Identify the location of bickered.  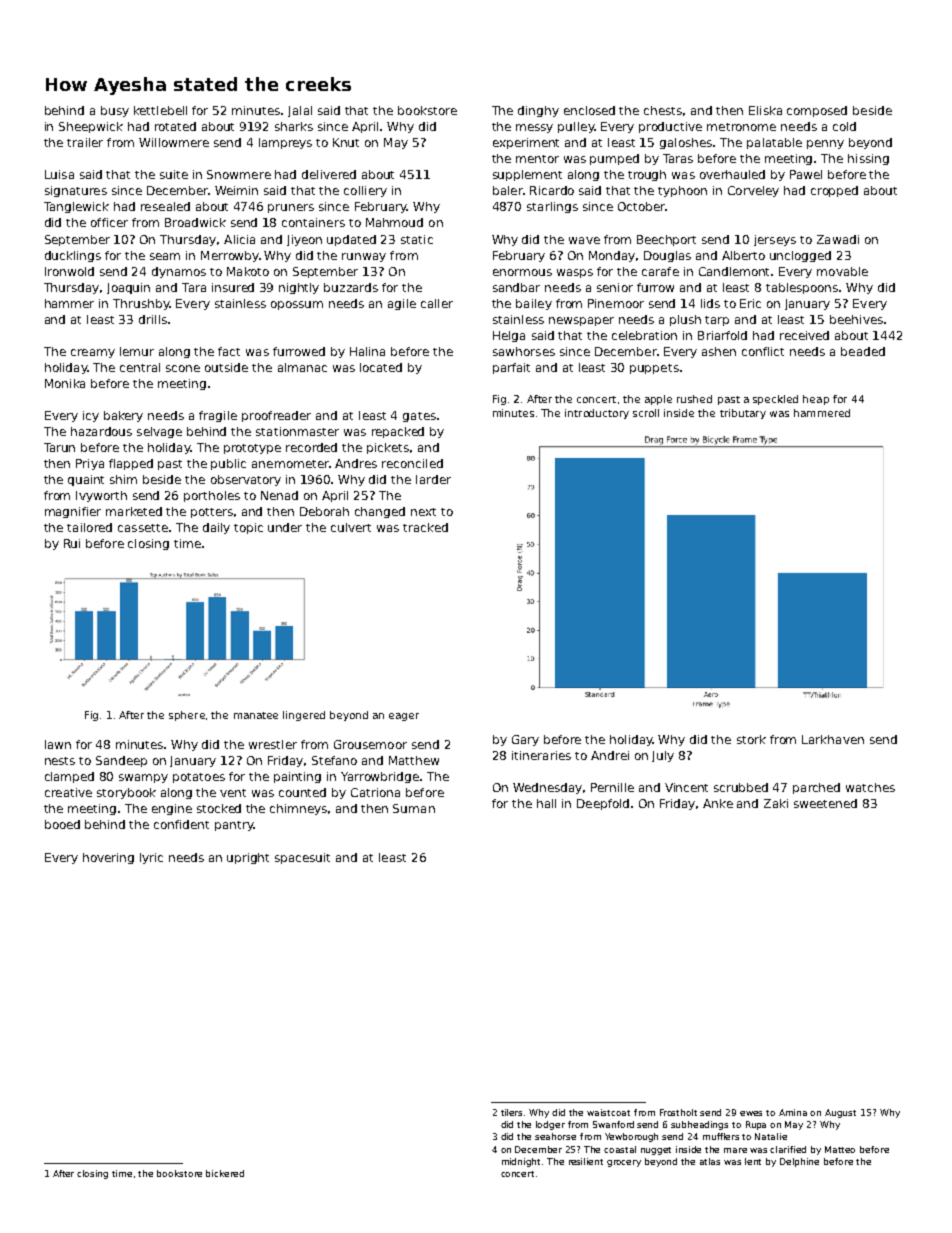
(225, 1173).
